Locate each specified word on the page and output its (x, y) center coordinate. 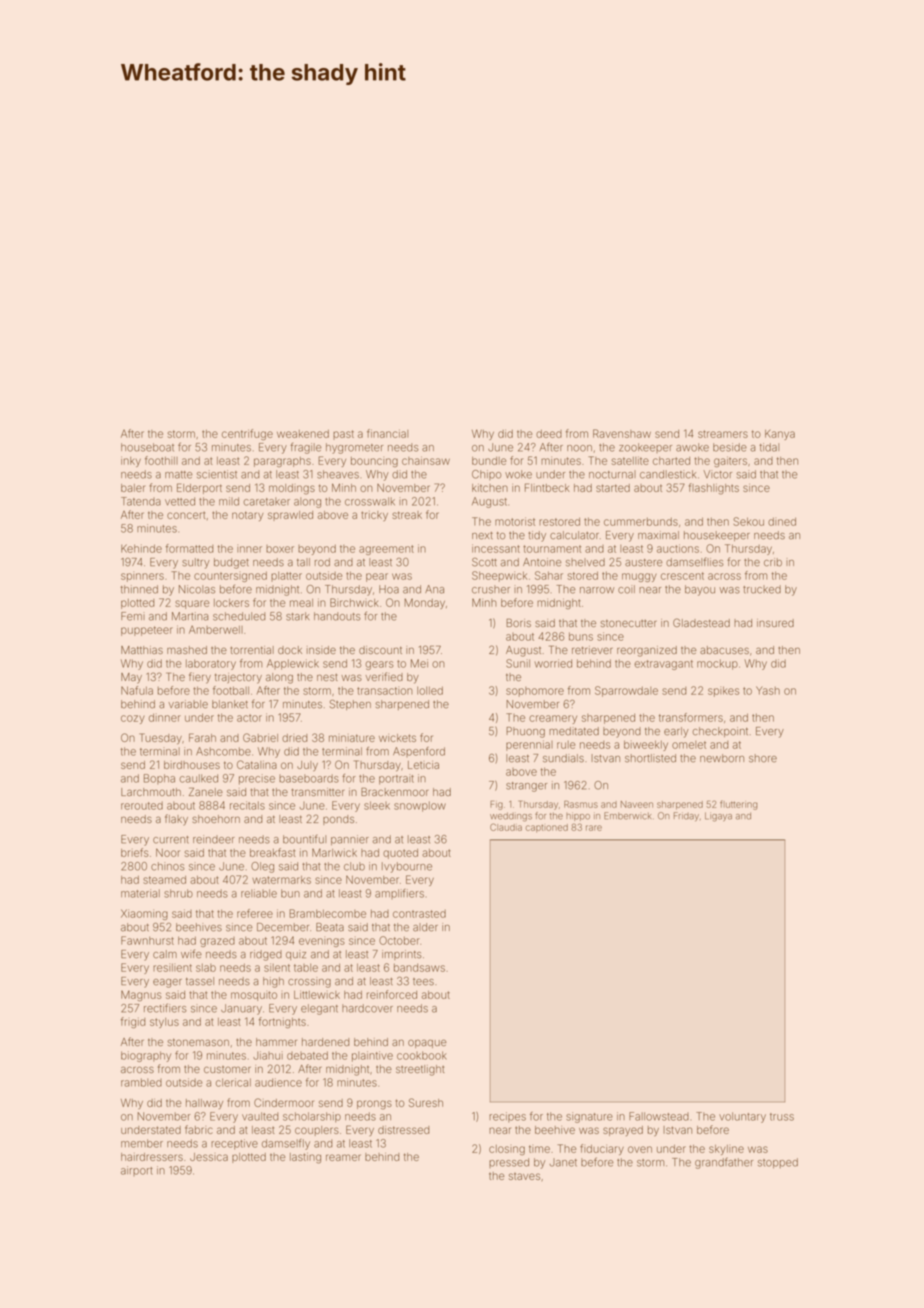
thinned (139, 589)
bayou (700, 590)
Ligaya (718, 817)
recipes (507, 1117)
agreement (386, 550)
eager (167, 983)
